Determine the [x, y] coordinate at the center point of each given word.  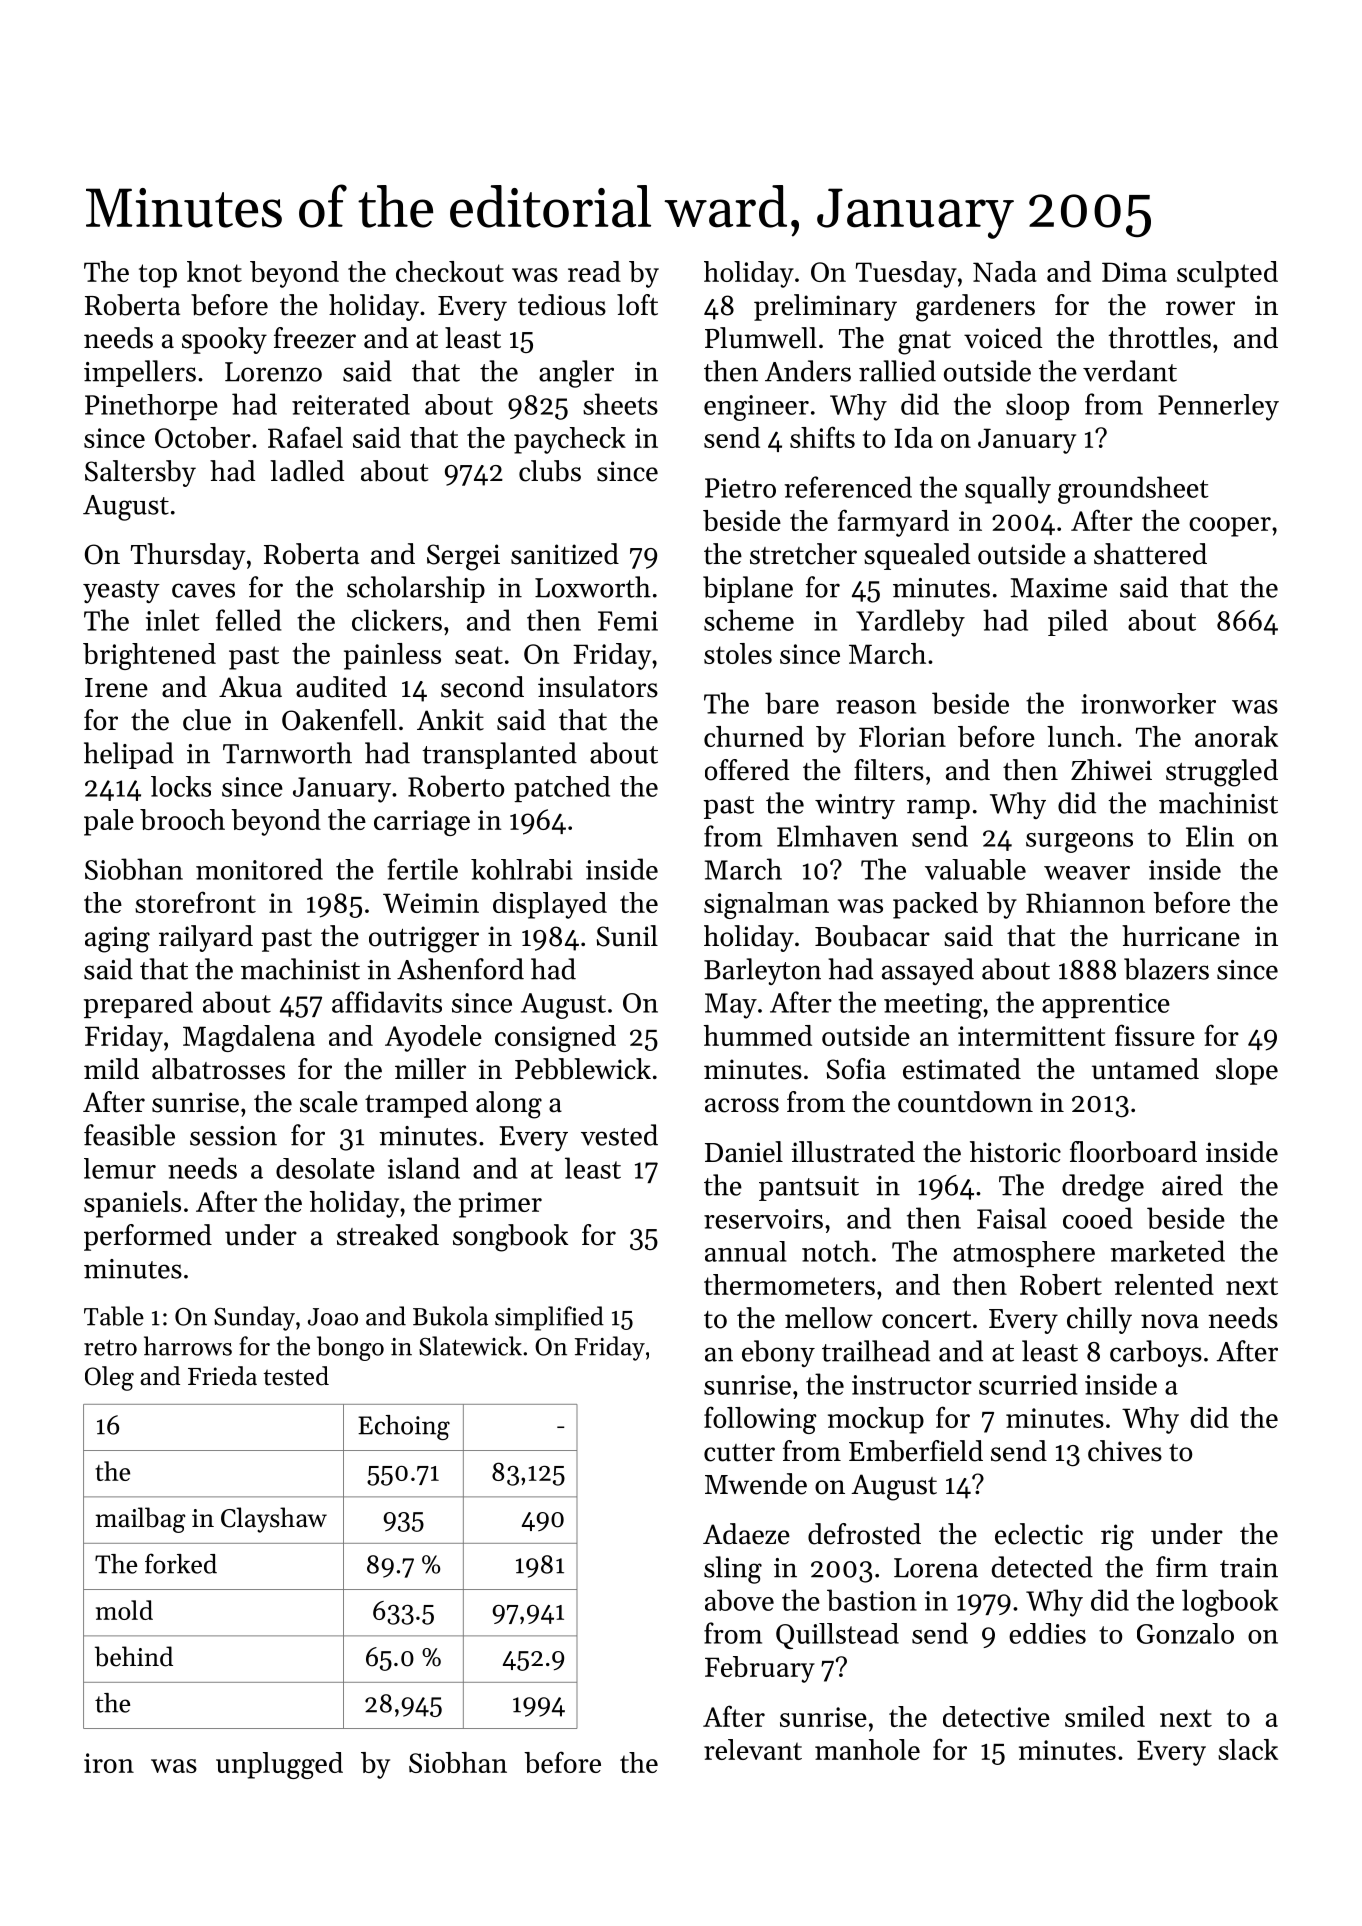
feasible [129, 1135]
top [158, 276]
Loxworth [593, 587]
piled [1078, 622]
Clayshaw [274, 1520]
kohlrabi [521, 869]
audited [341, 687]
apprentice [1106, 1005]
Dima [1134, 272]
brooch [182, 819]
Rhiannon [1085, 902]
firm [1182, 1566]
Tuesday [906, 274]
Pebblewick [583, 1069]
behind [134, 1656]
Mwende [756, 1484]
